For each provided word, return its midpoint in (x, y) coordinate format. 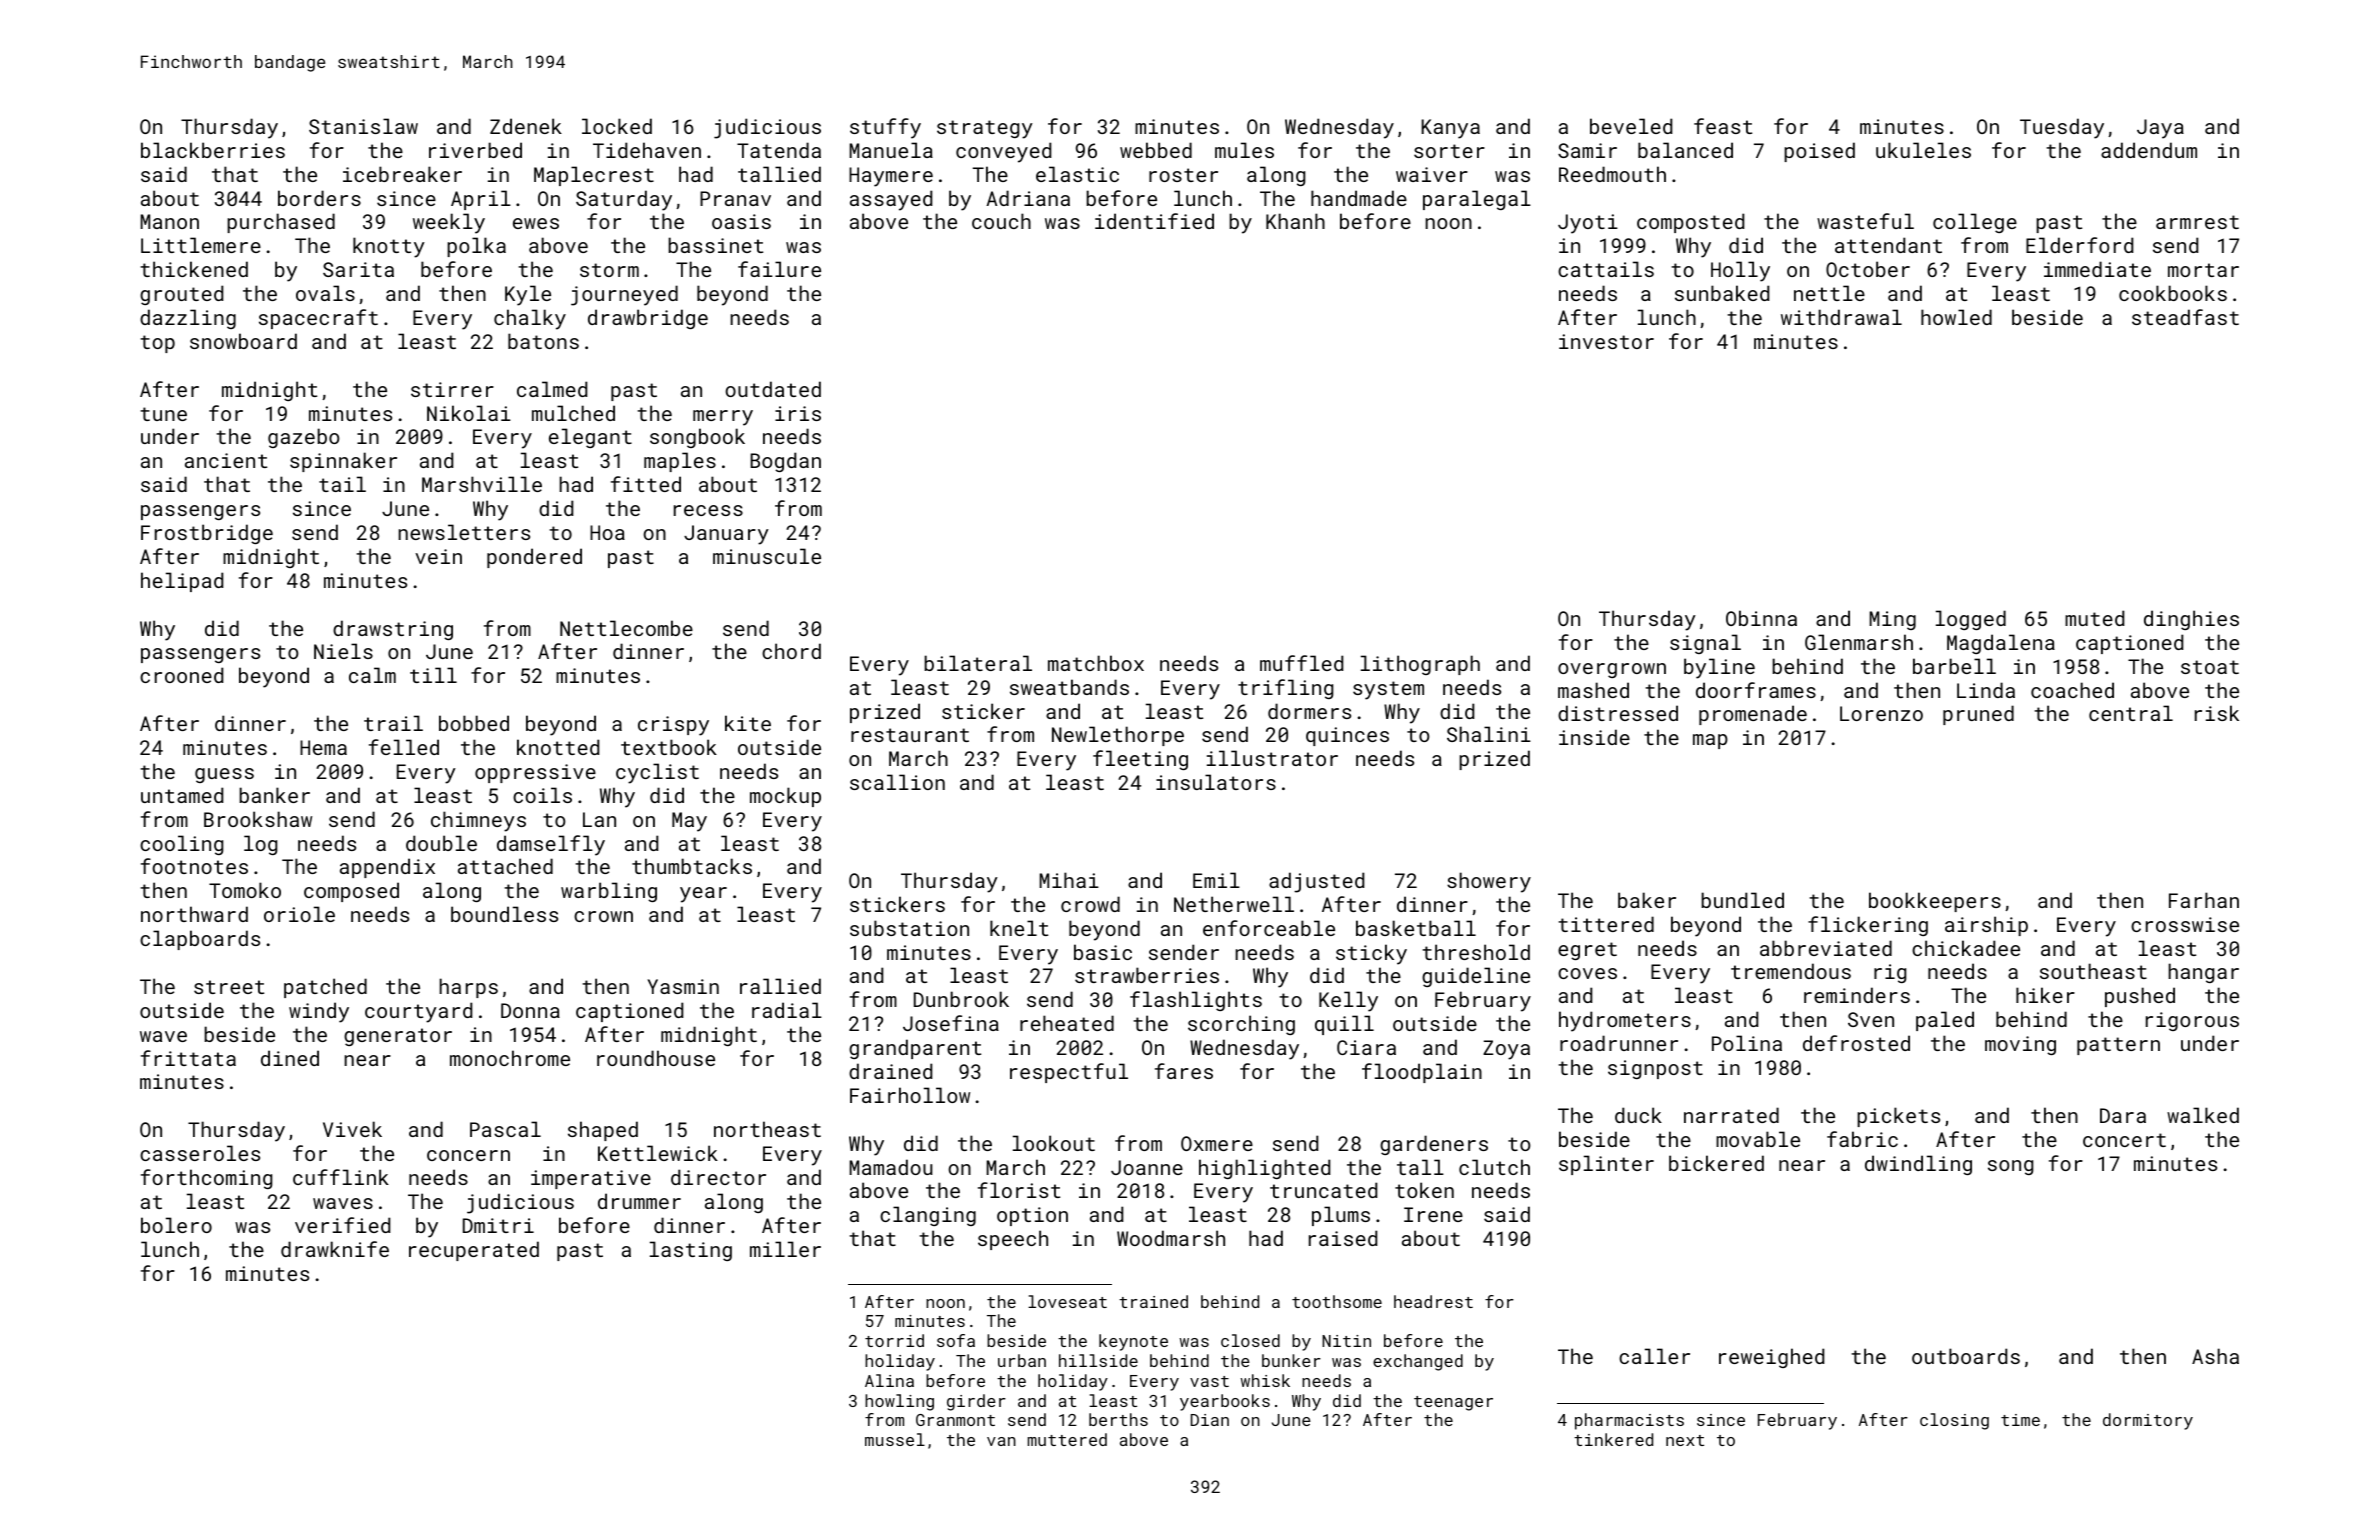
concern (468, 1155)
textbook (669, 747)
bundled (1742, 900)
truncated (1323, 1190)
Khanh (1295, 221)
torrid (894, 1340)
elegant (590, 438)
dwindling (1918, 1165)
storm (609, 270)
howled (1956, 317)
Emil (1216, 880)
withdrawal (1841, 317)
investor (1606, 341)
